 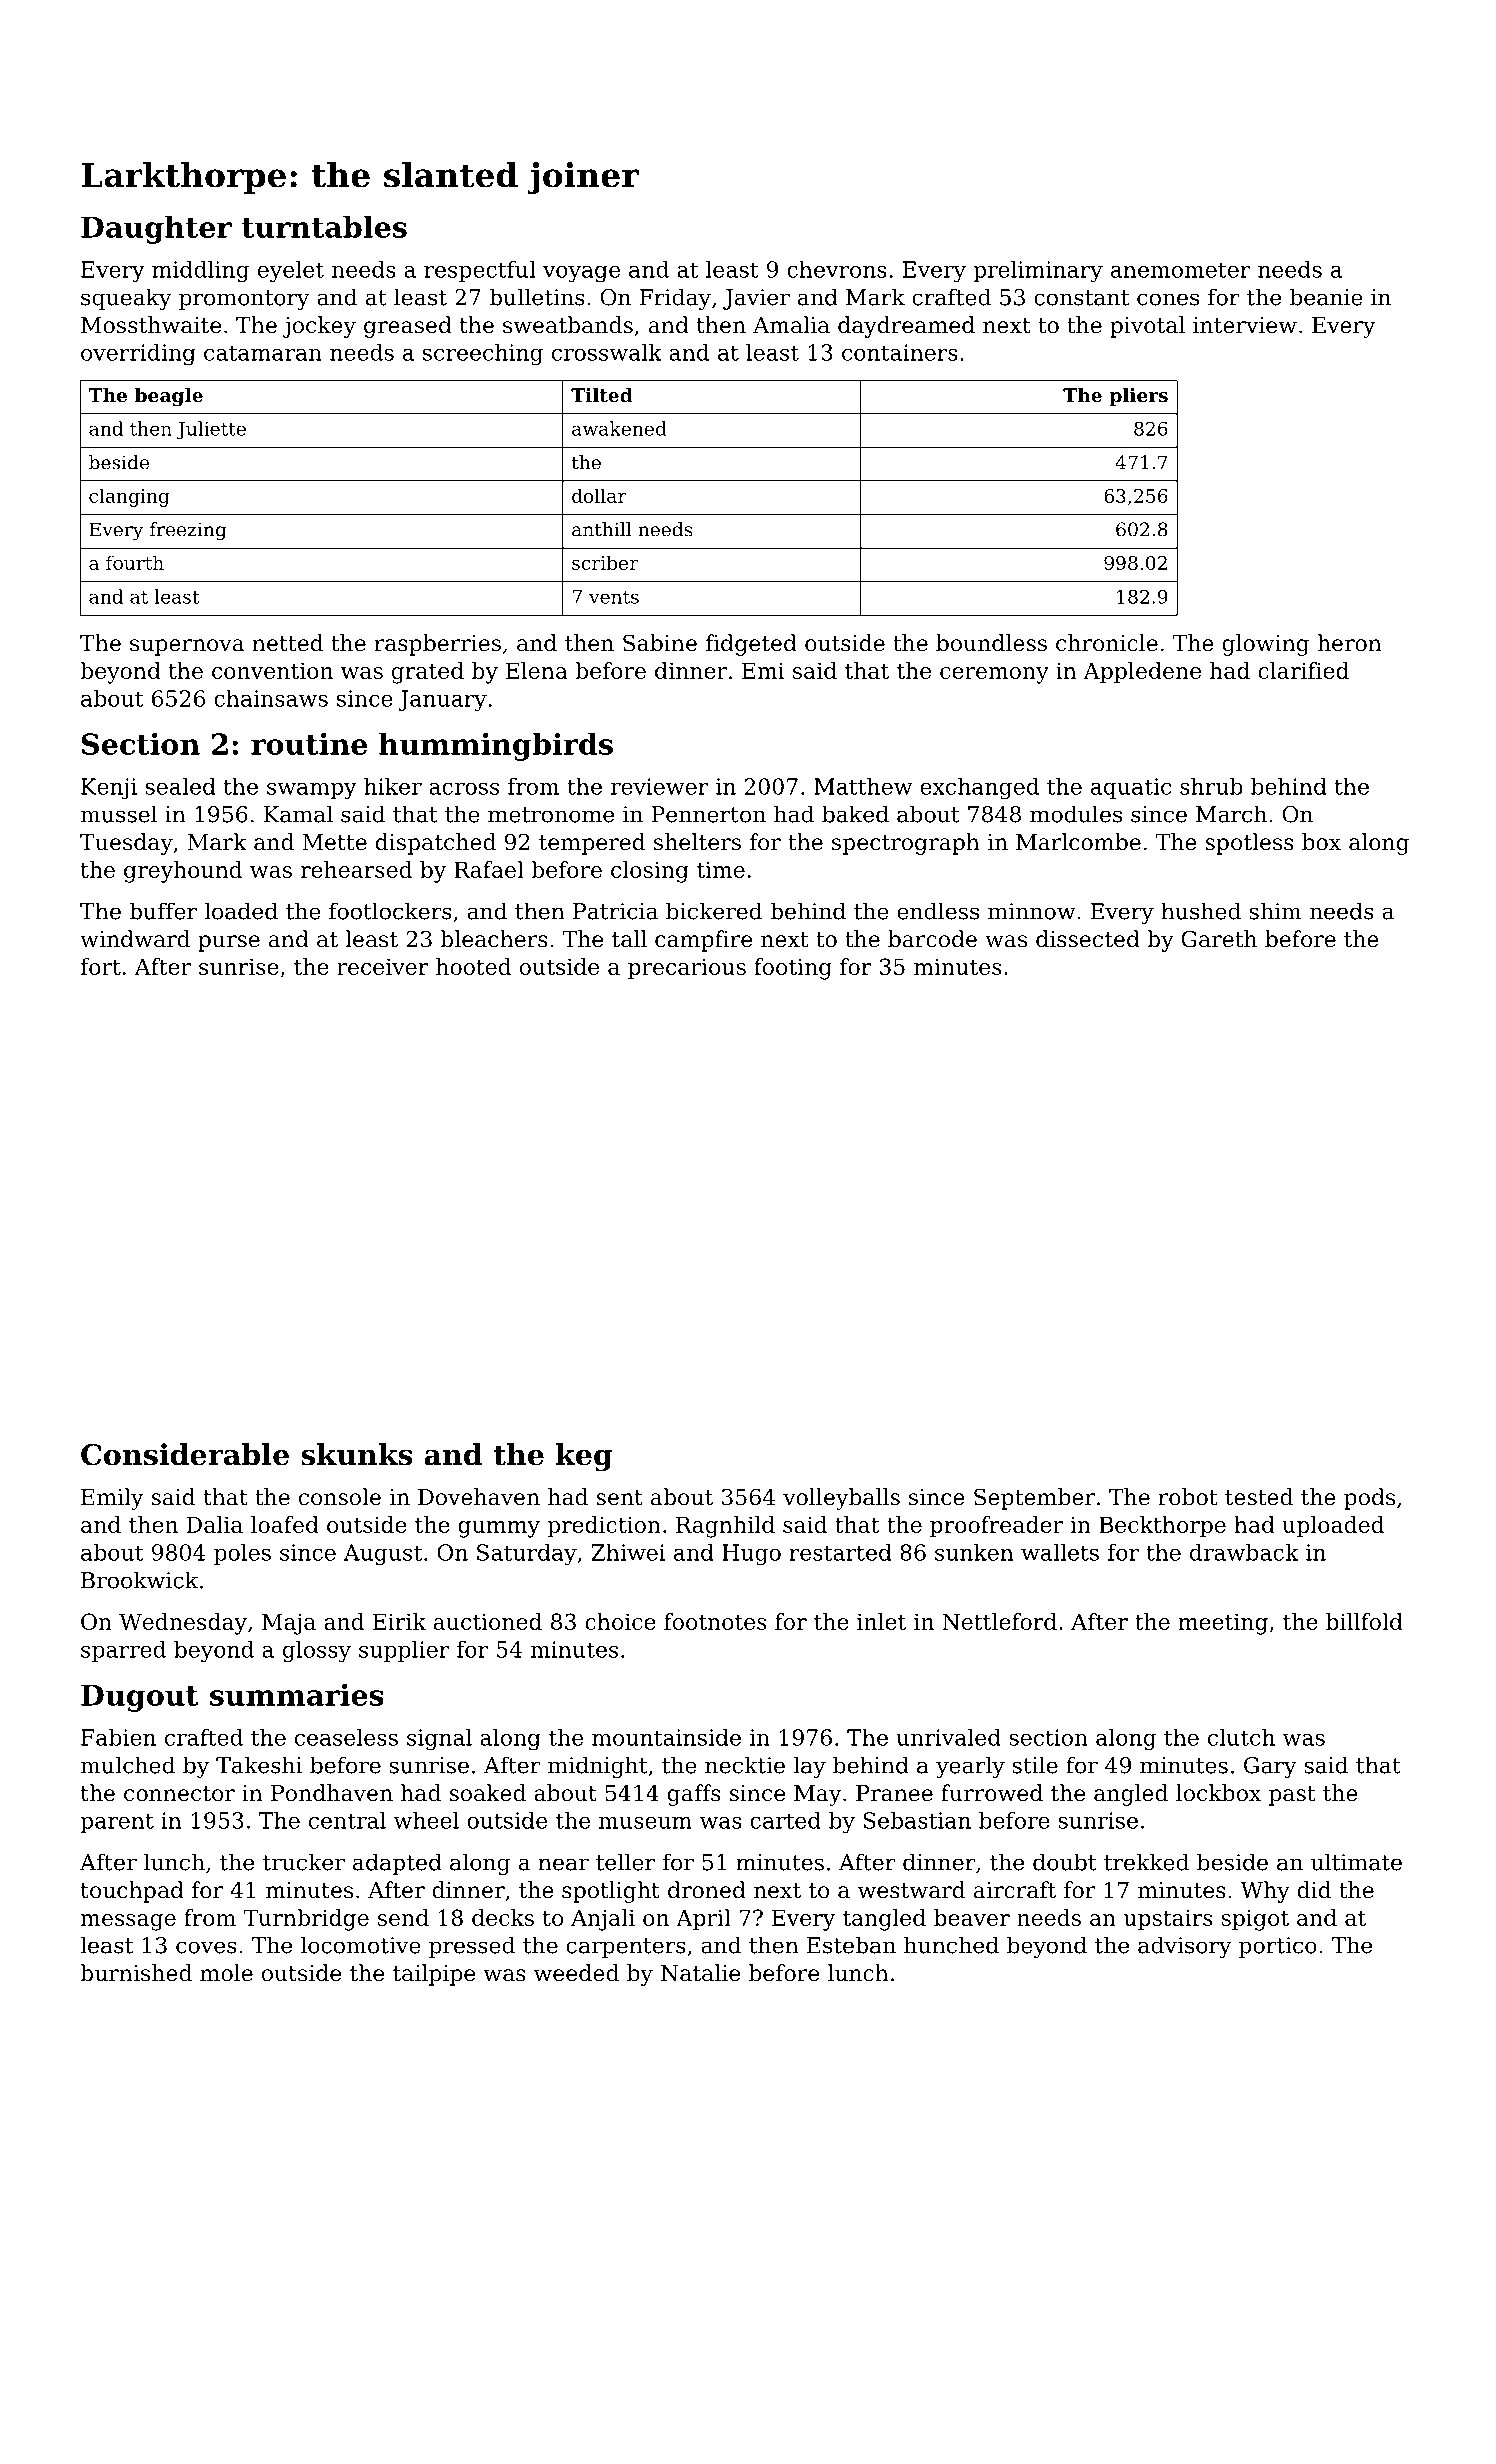 I want to click on beanie, so click(x=1326, y=297).
